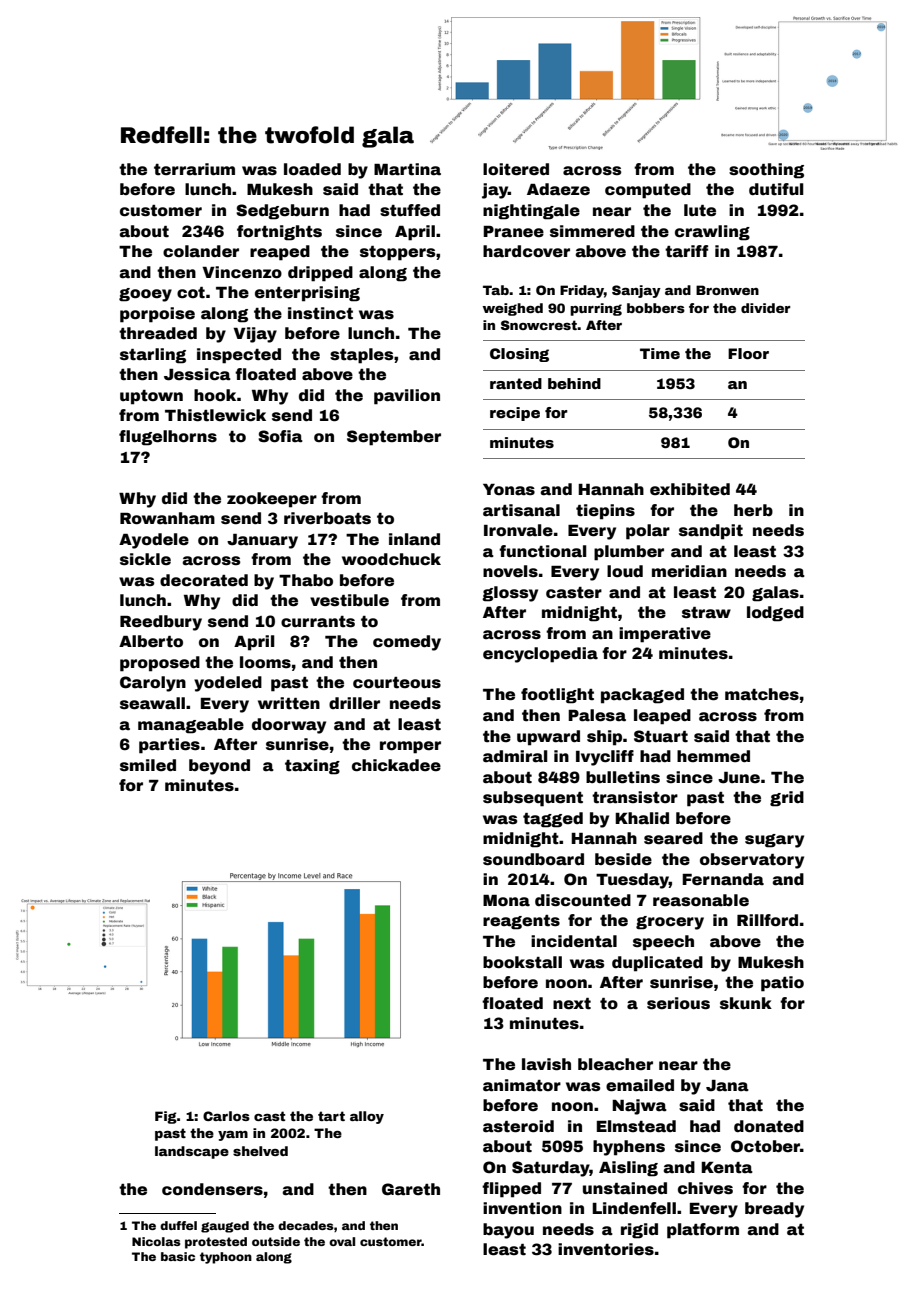 This screenshot has height=1308, width=924. Describe the element at coordinates (167, 518) in the screenshot. I see `Rowanham` at that location.
